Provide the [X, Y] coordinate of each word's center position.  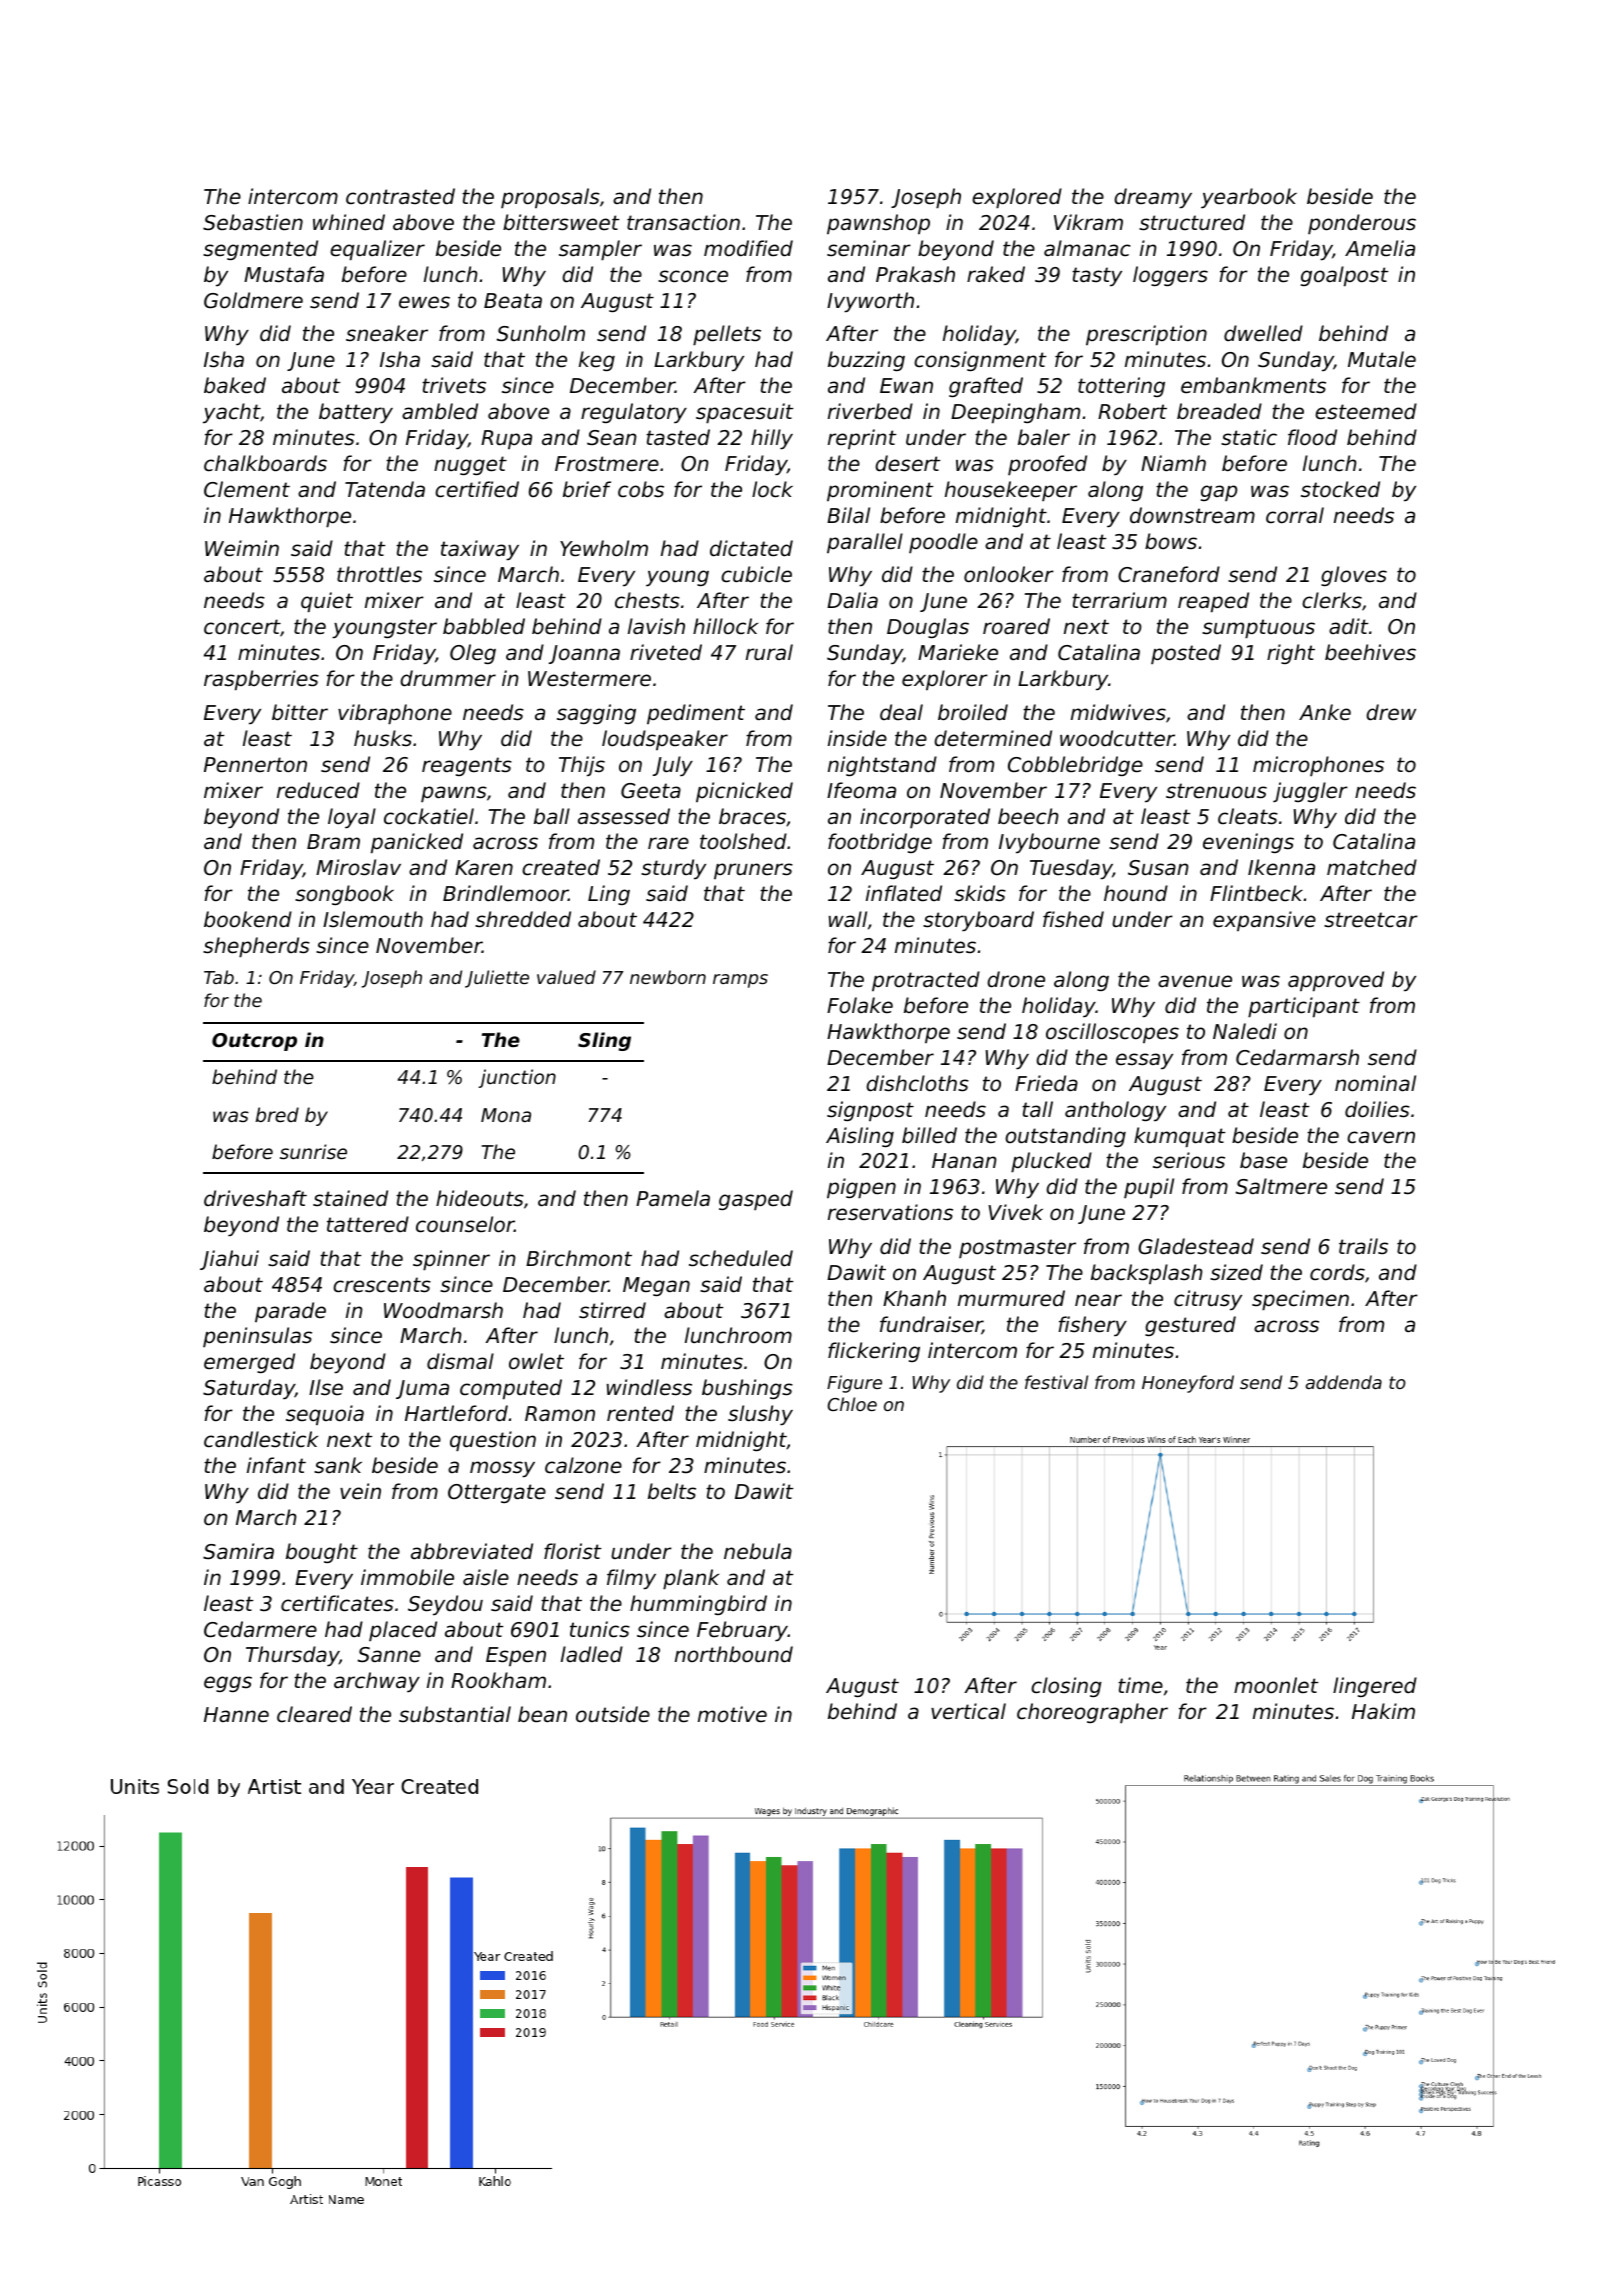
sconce [693, 276]
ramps [740, 981]
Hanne [236, 1715]
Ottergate [497, 1493]
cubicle [756, 574]
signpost [870, 1111]
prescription [1146, 335]
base [1263, 1160]
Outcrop [254, 1042]
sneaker [387, 333]
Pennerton [255, 765]
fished [1073, 919]
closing [1066, 1687]
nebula [758, 1551]
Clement [247, 489]
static [1249, 437]
